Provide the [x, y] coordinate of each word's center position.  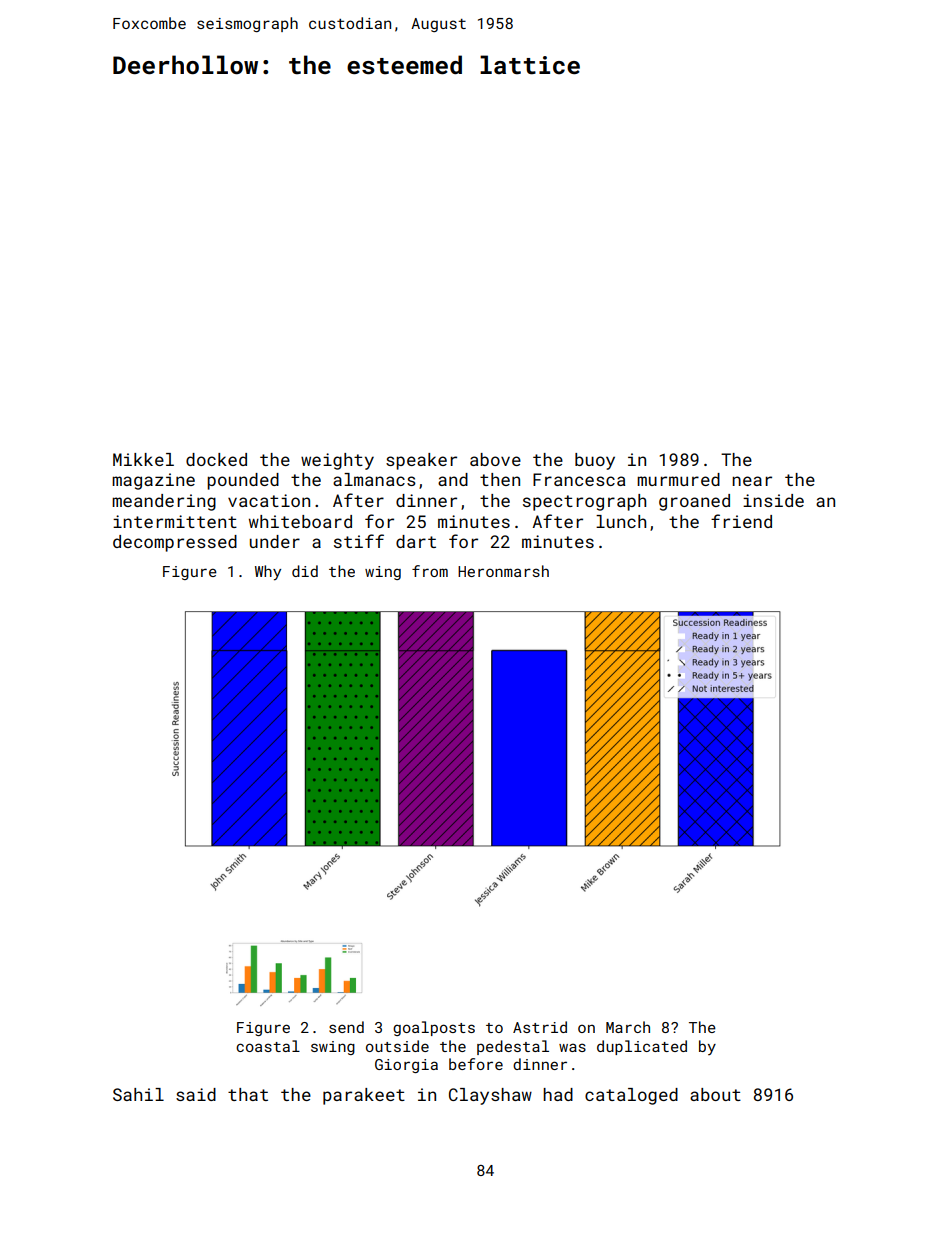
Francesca [579, 479]
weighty [337, 461]
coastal [268, 1046]
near [752, 481]
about [715, 1094]
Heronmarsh [503, 571]
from [430, 571]
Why [268, 573]
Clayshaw [490, 1096]
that [248, 1094]
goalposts [434, 1028]
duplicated [642, 1047]
